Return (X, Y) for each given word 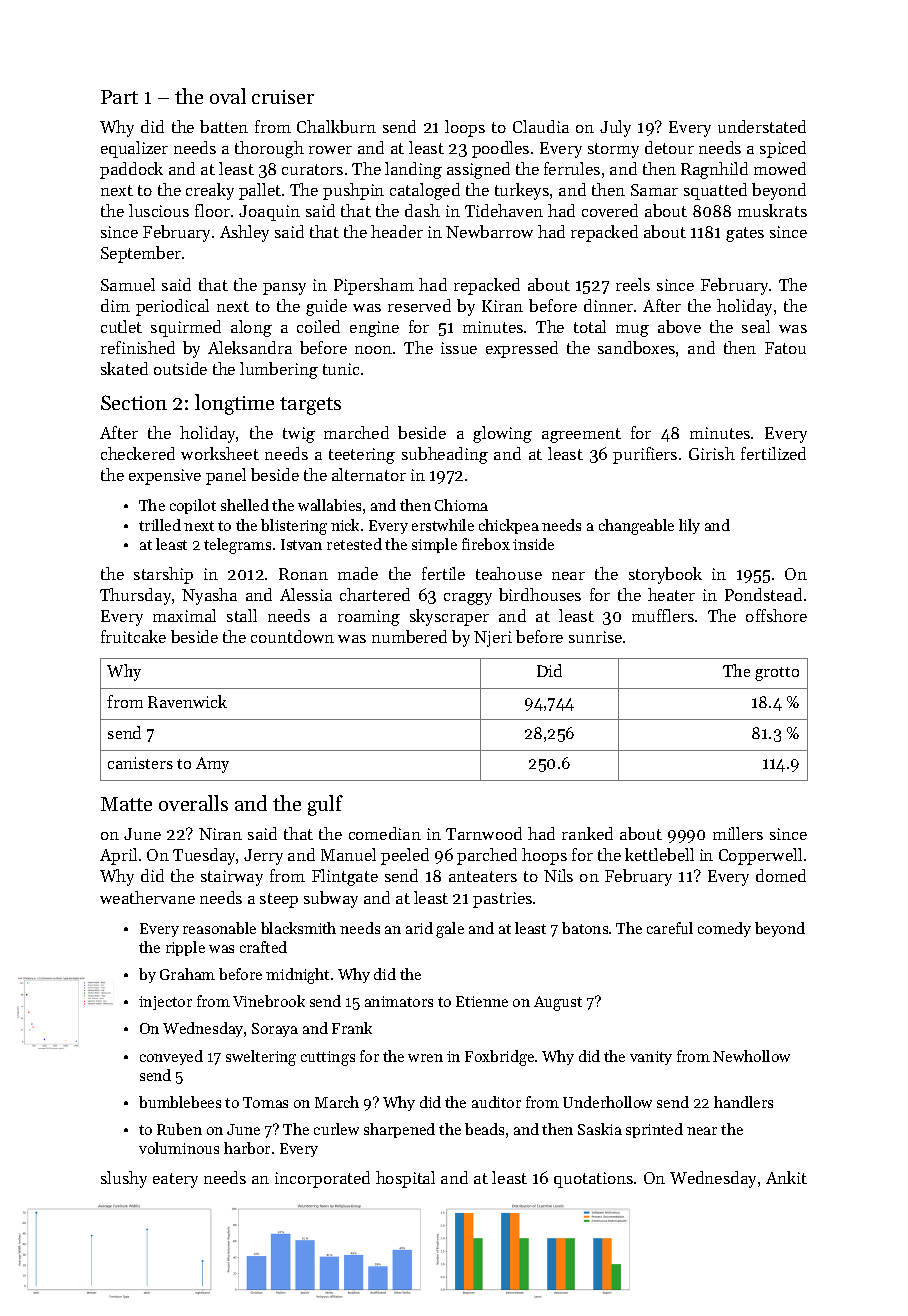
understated (762, 126)
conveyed (171, 1057)
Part (119, 97)
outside (180, 368)
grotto (777, 674)
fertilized (773, 453)
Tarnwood (484, 833)
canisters (140, 763)
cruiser (283, 97)
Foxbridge (499, 1058)
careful (670, 928)
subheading (445, 455)
